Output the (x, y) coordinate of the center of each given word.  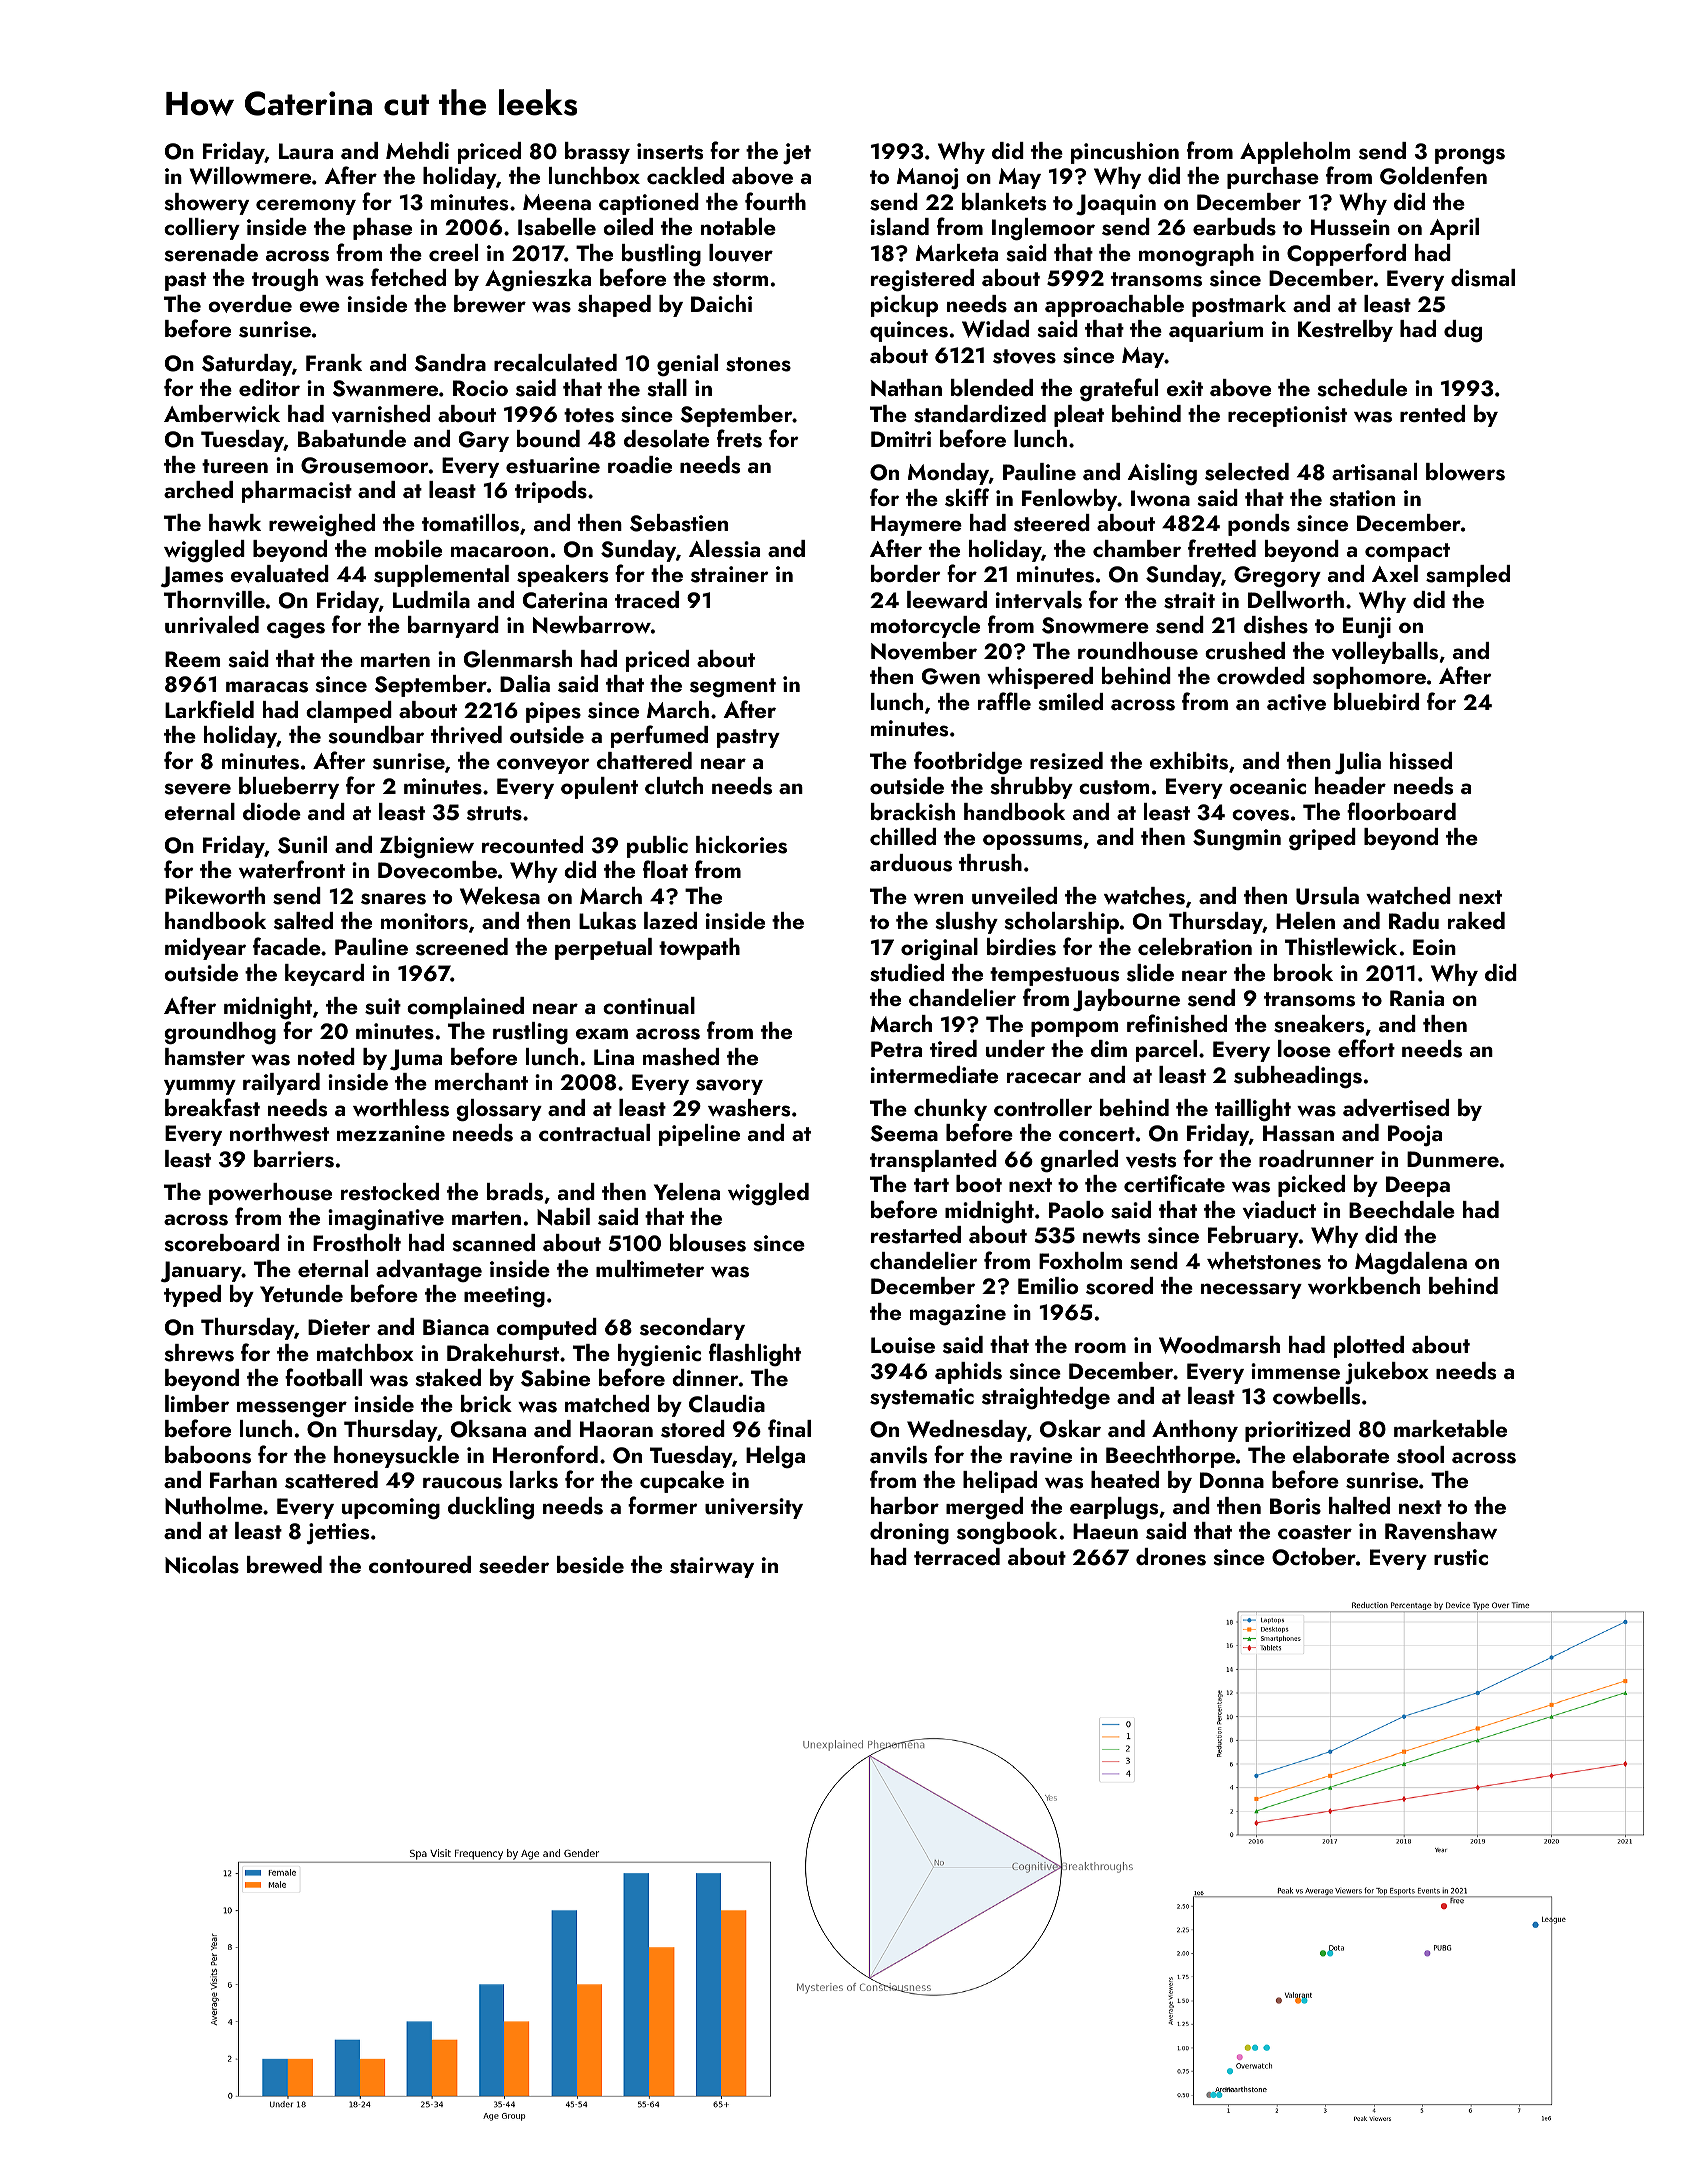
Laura (306, 151)
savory (729, 1087)
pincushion (1125, 153)
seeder (514, 1565)
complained (465, 1008)
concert (1097, 1134)
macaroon (499, 551)
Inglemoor (1043, 229)
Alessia (724, 549)
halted (1359, 1505)
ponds (1259, 525)
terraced (957, 1556)
